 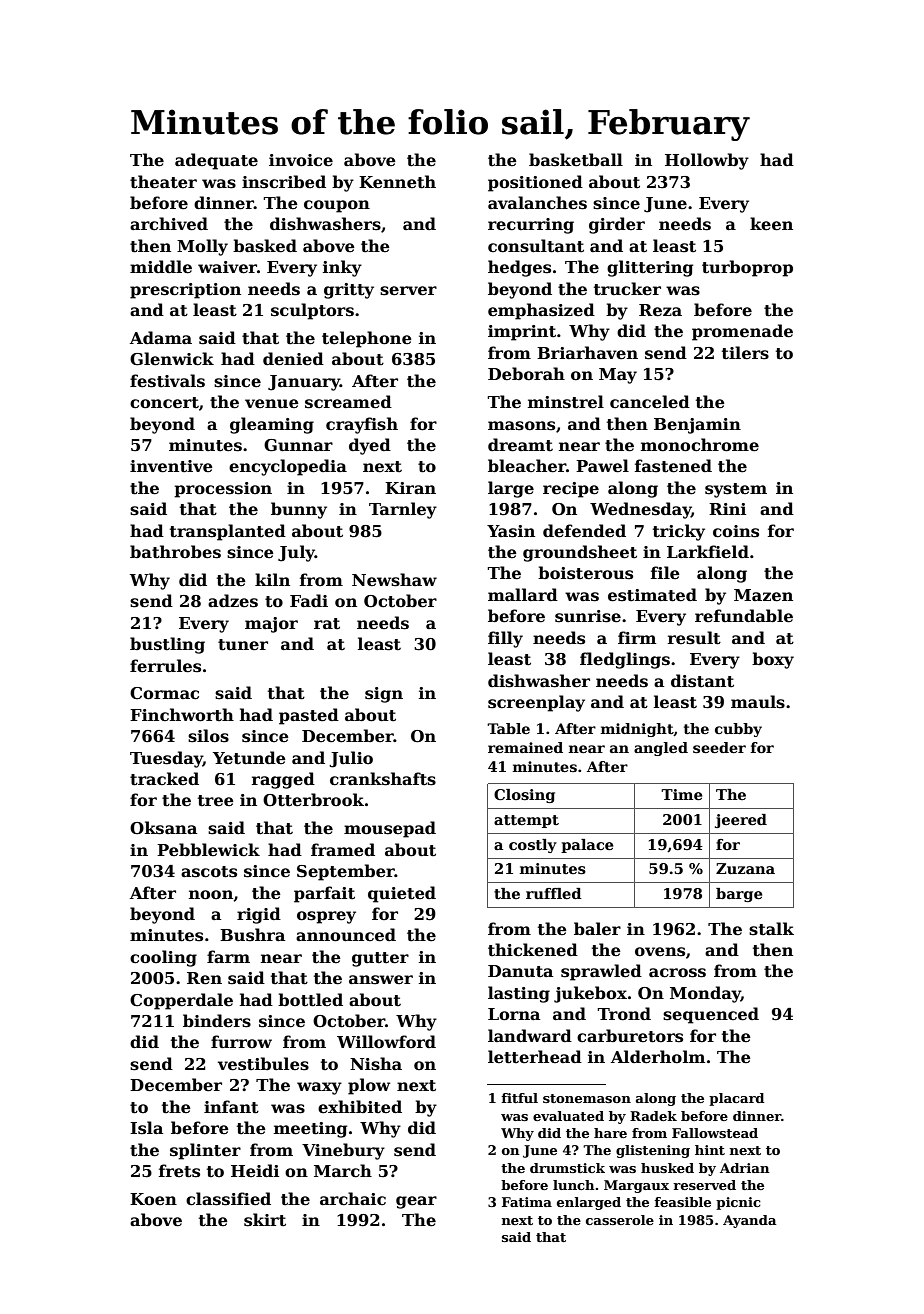 I want to click on middle, so click(x=161, y=267).
